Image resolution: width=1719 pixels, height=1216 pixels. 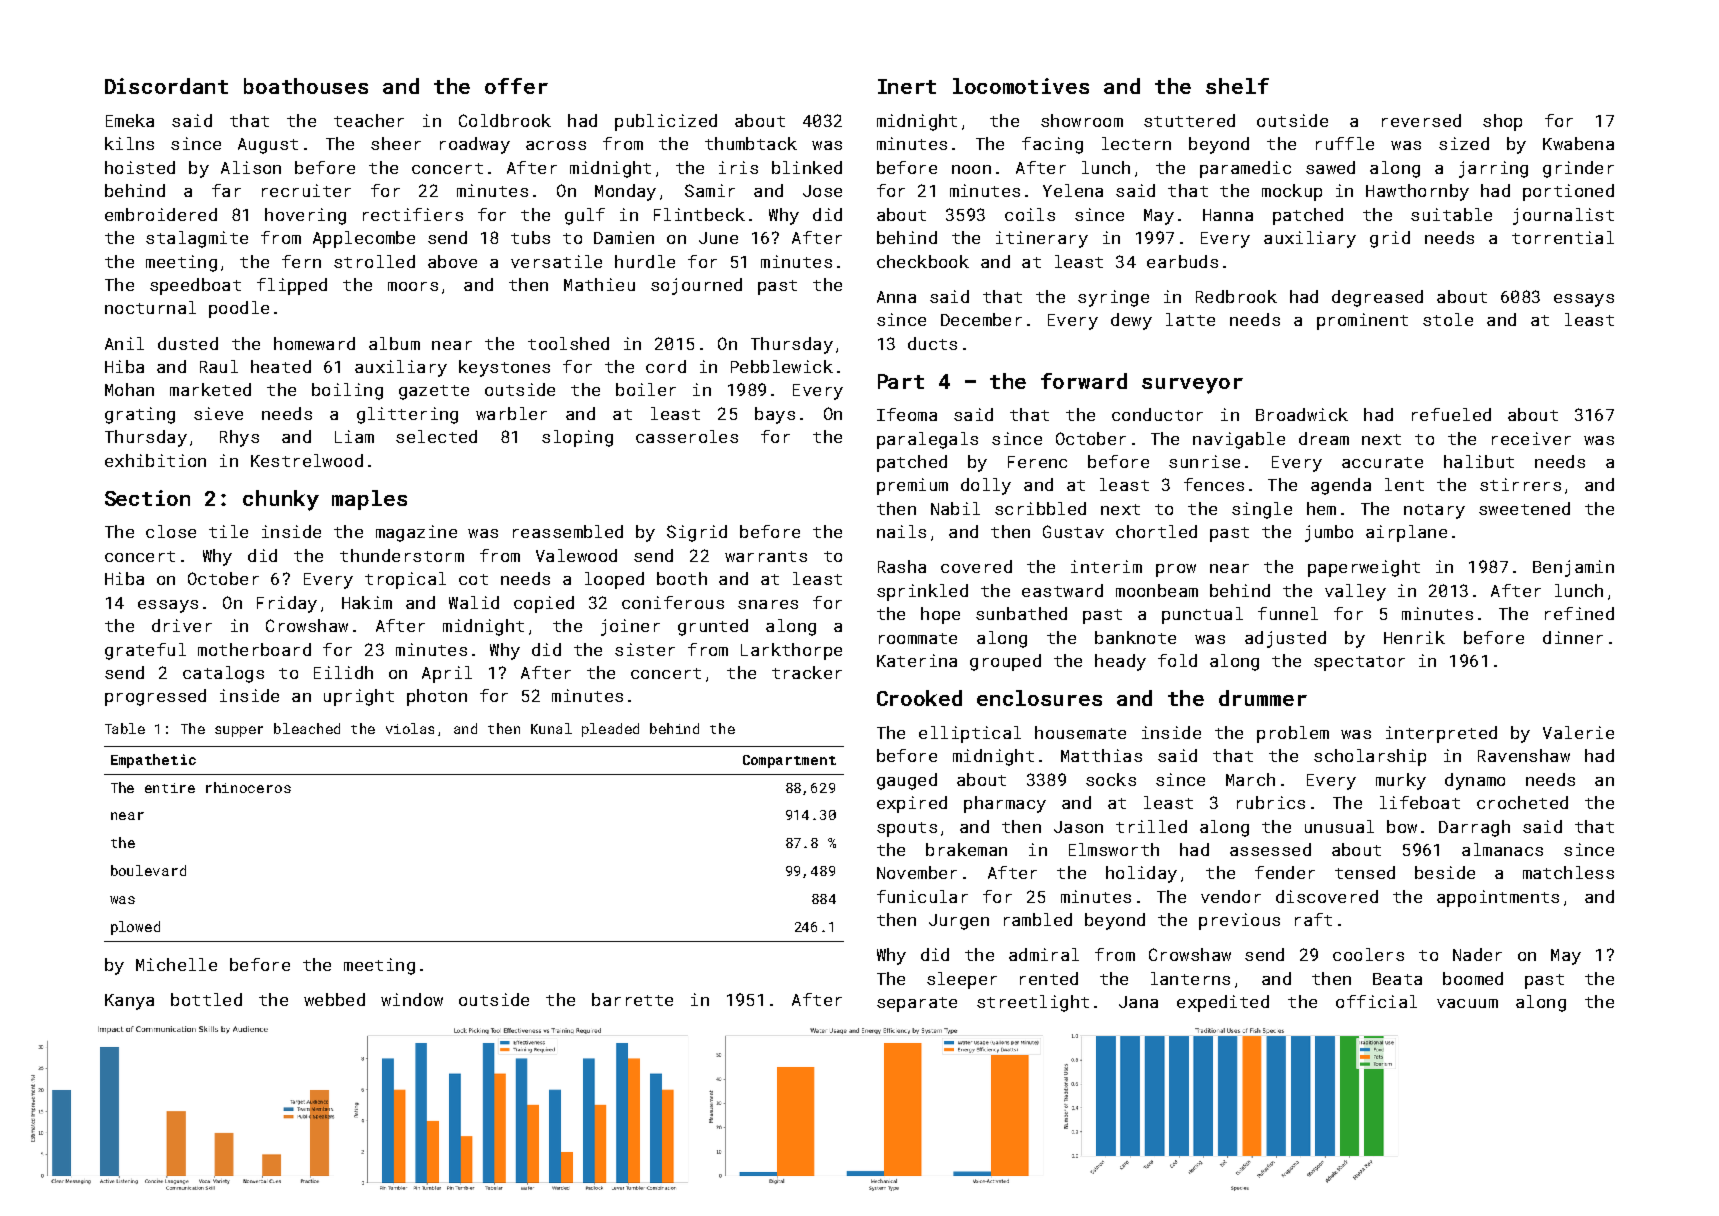 I want to click on Matthias, so click(x=1101, y=755).
